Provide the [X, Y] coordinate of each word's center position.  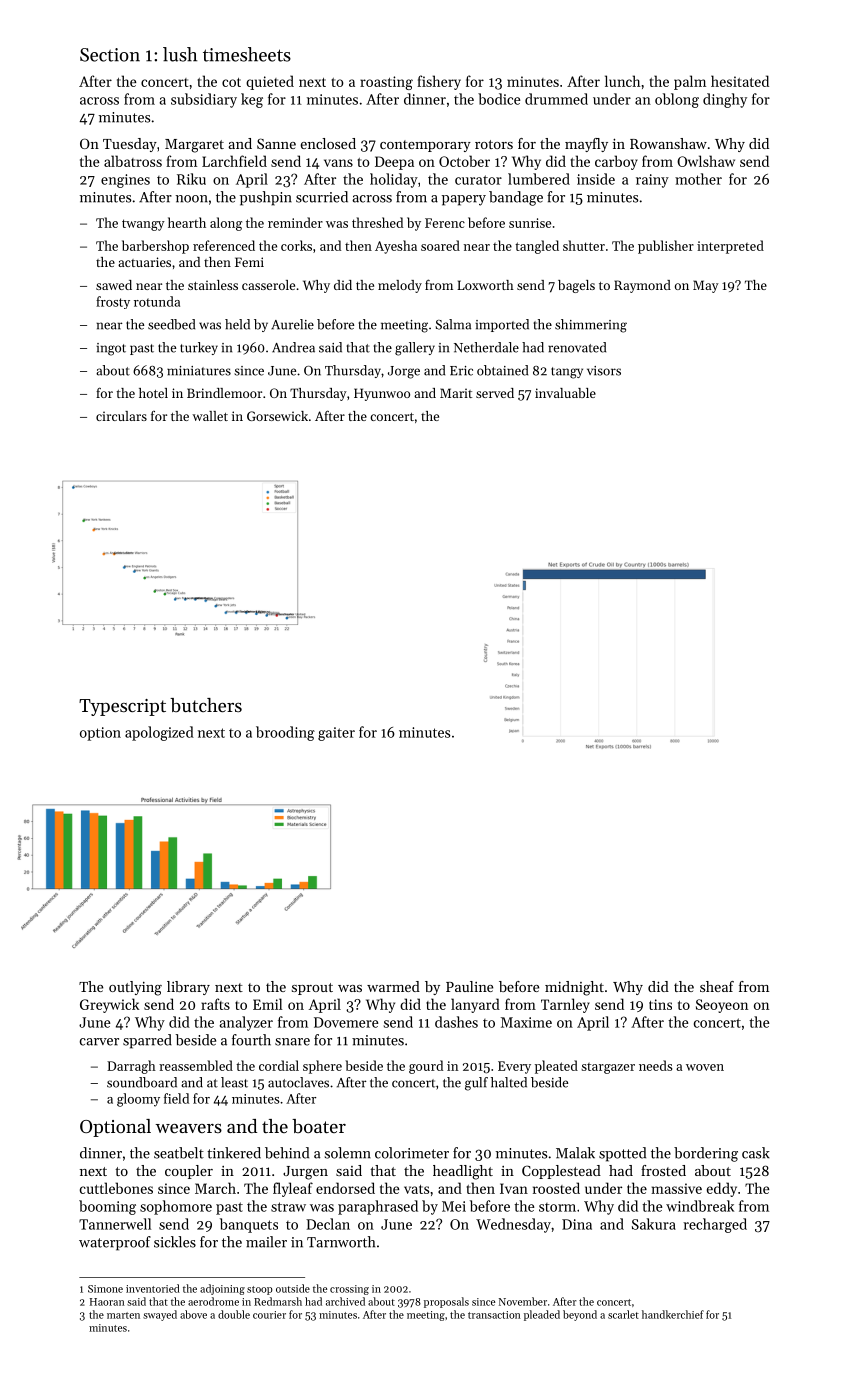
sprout [312, 989]
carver [99, 1042]
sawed [114, 285]
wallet [210, 416]
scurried [322, 197]
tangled [537, 247]
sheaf [717, 986]
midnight [574, 988]
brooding [285, 733]
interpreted [730, 247]
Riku [191, 179]
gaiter [336, 734]
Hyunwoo [382, 394]
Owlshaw [706, 161]
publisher [666, 247]
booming [107, 1207]
